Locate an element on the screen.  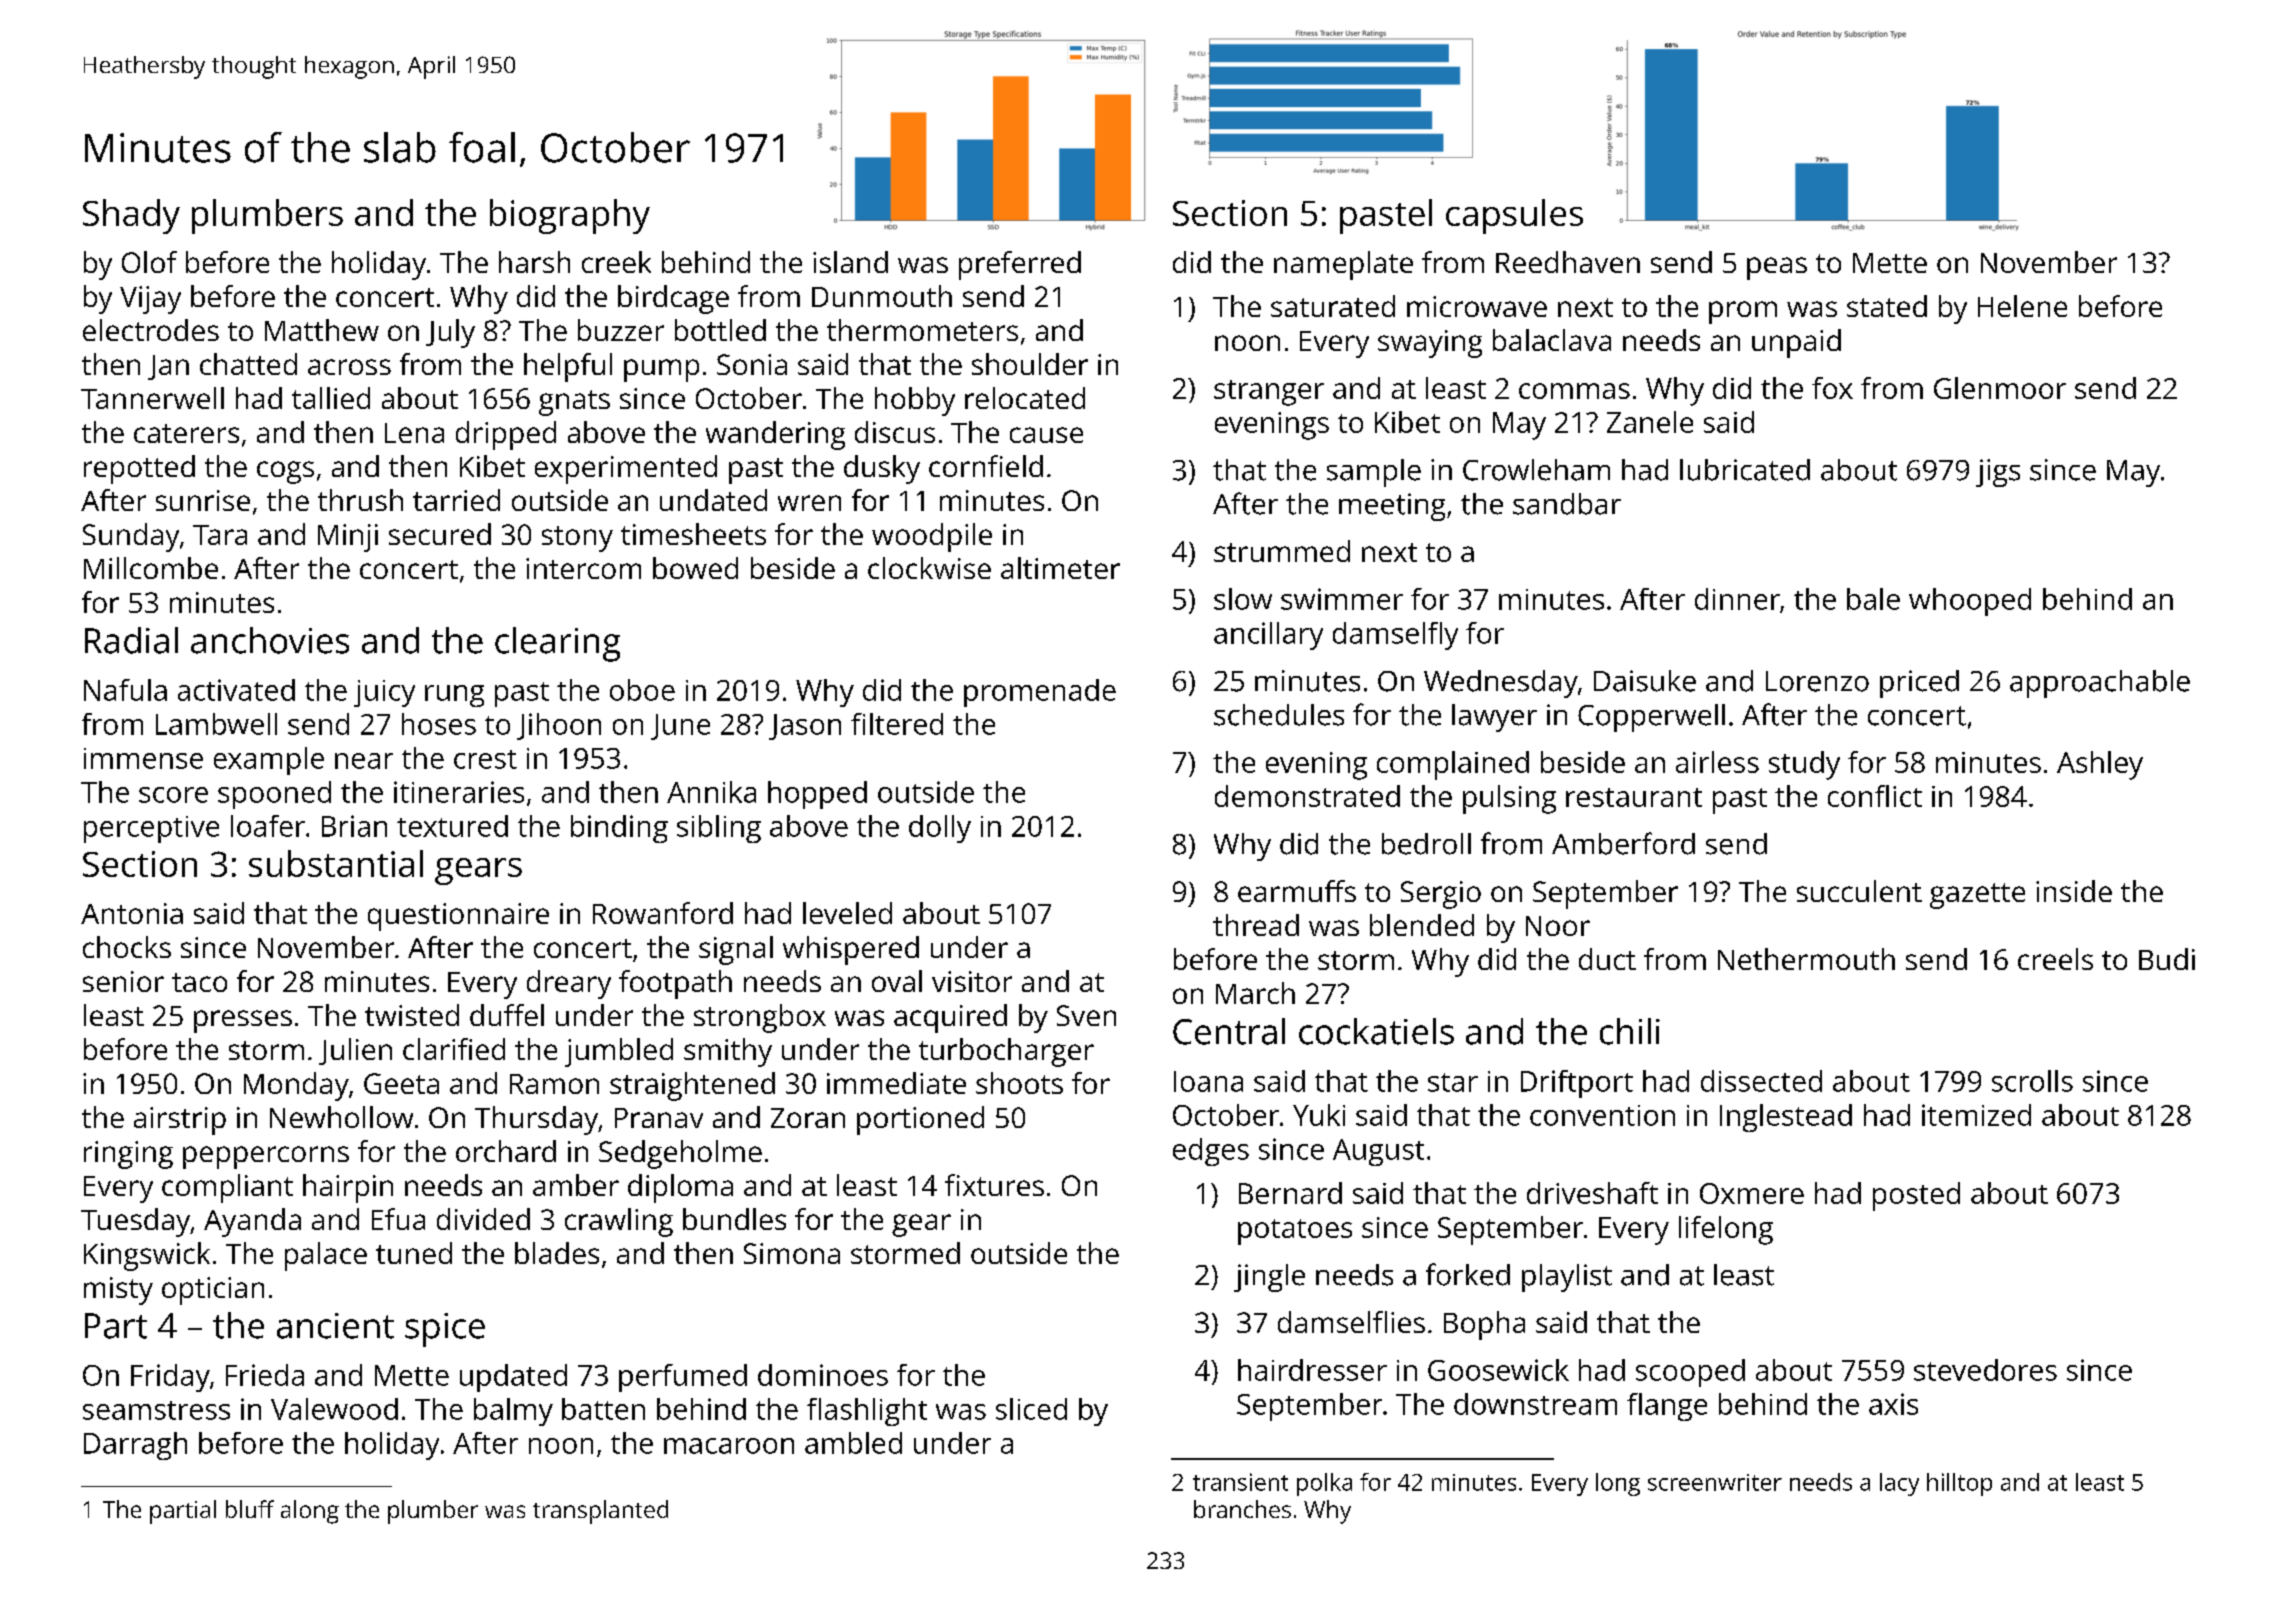
hilltop is located at coordinates (1959, 1484).
